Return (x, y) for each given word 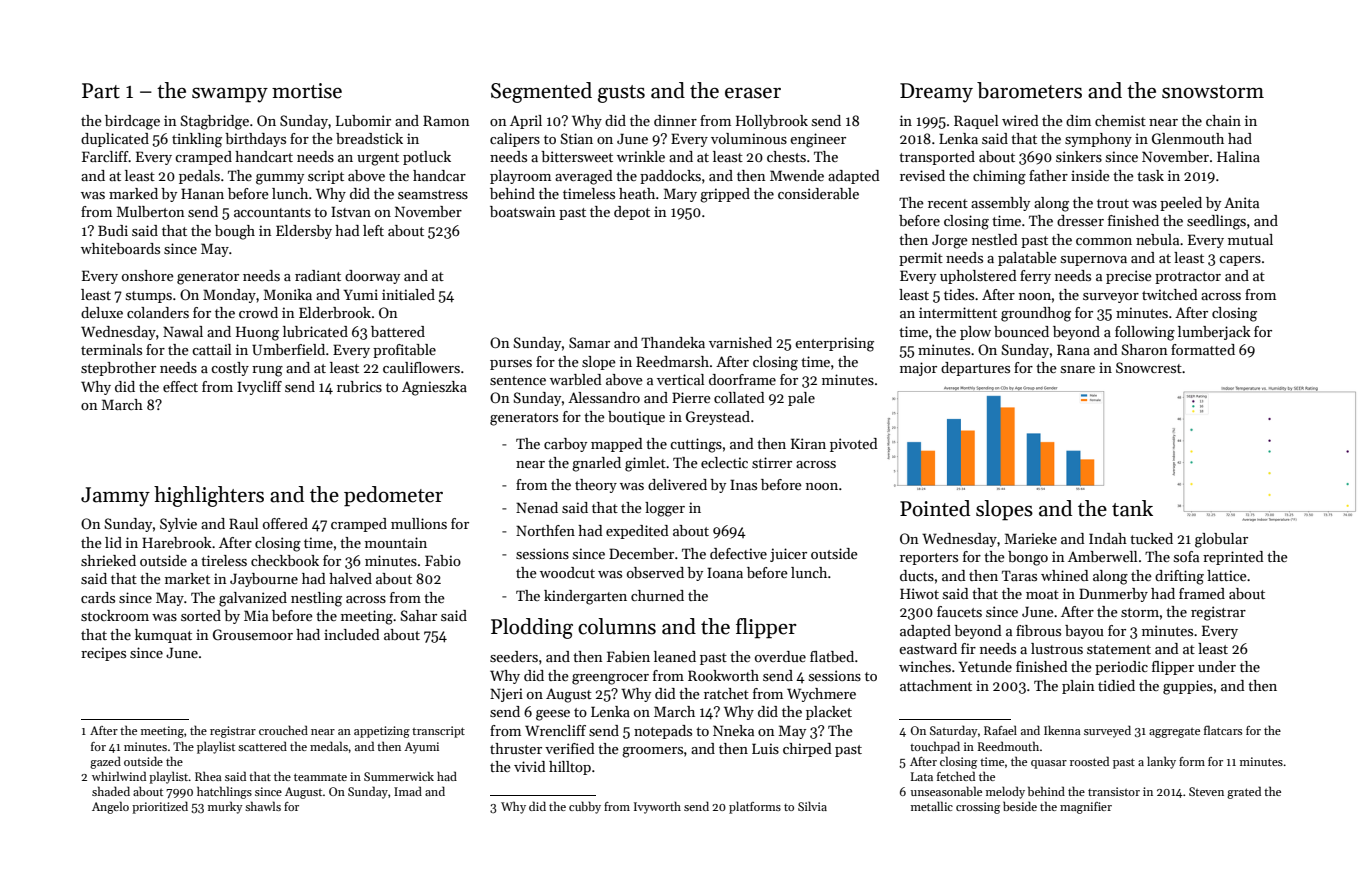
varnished (740, 342)
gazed (105, 762)
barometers (1029, 90)
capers (1240, 261)
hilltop (570, 768)
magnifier (1086, 808)
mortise (307, 91)
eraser (753, 93)
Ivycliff (259, 388)
